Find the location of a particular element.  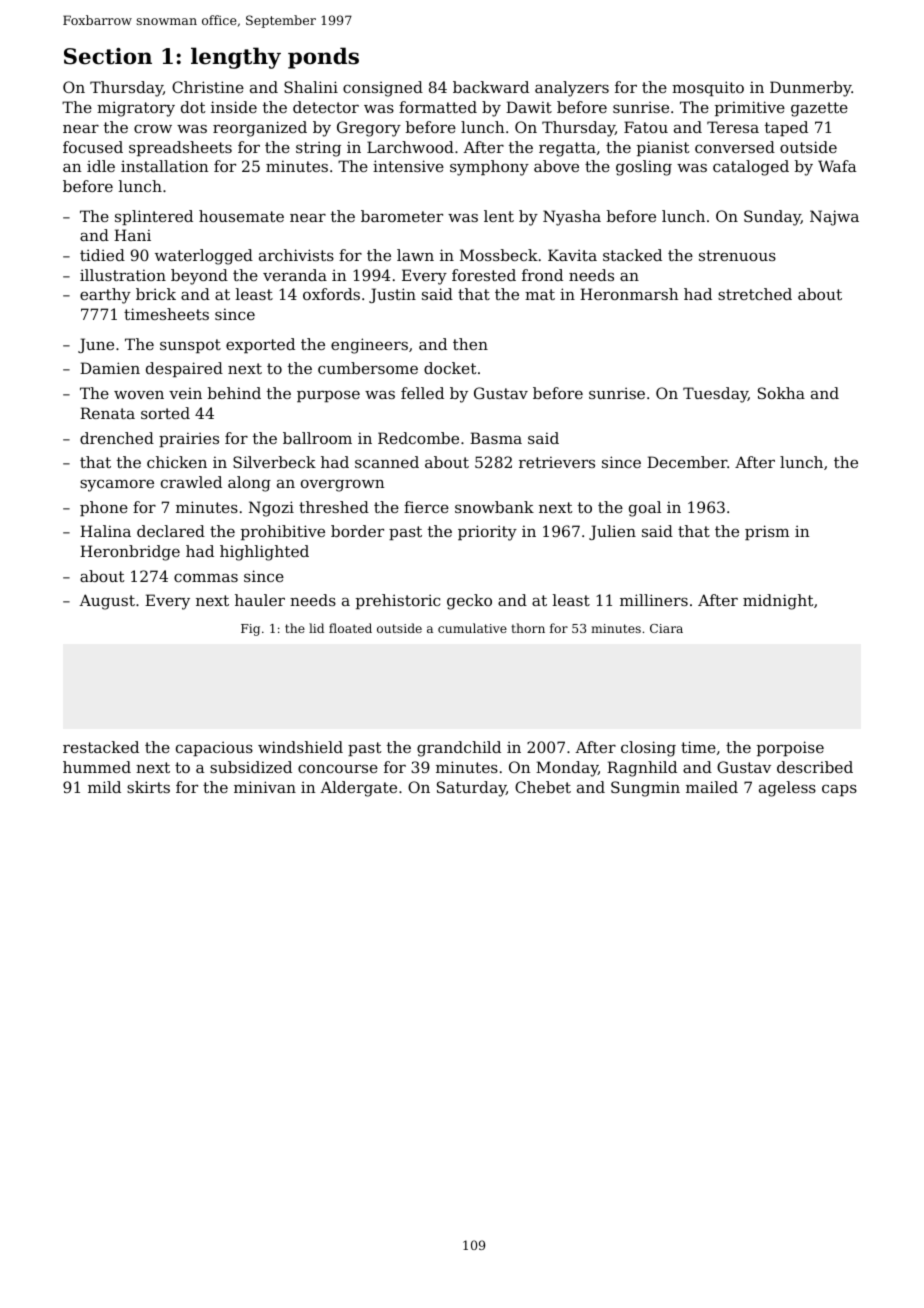

stretched is located at coordinates (755, 294).
